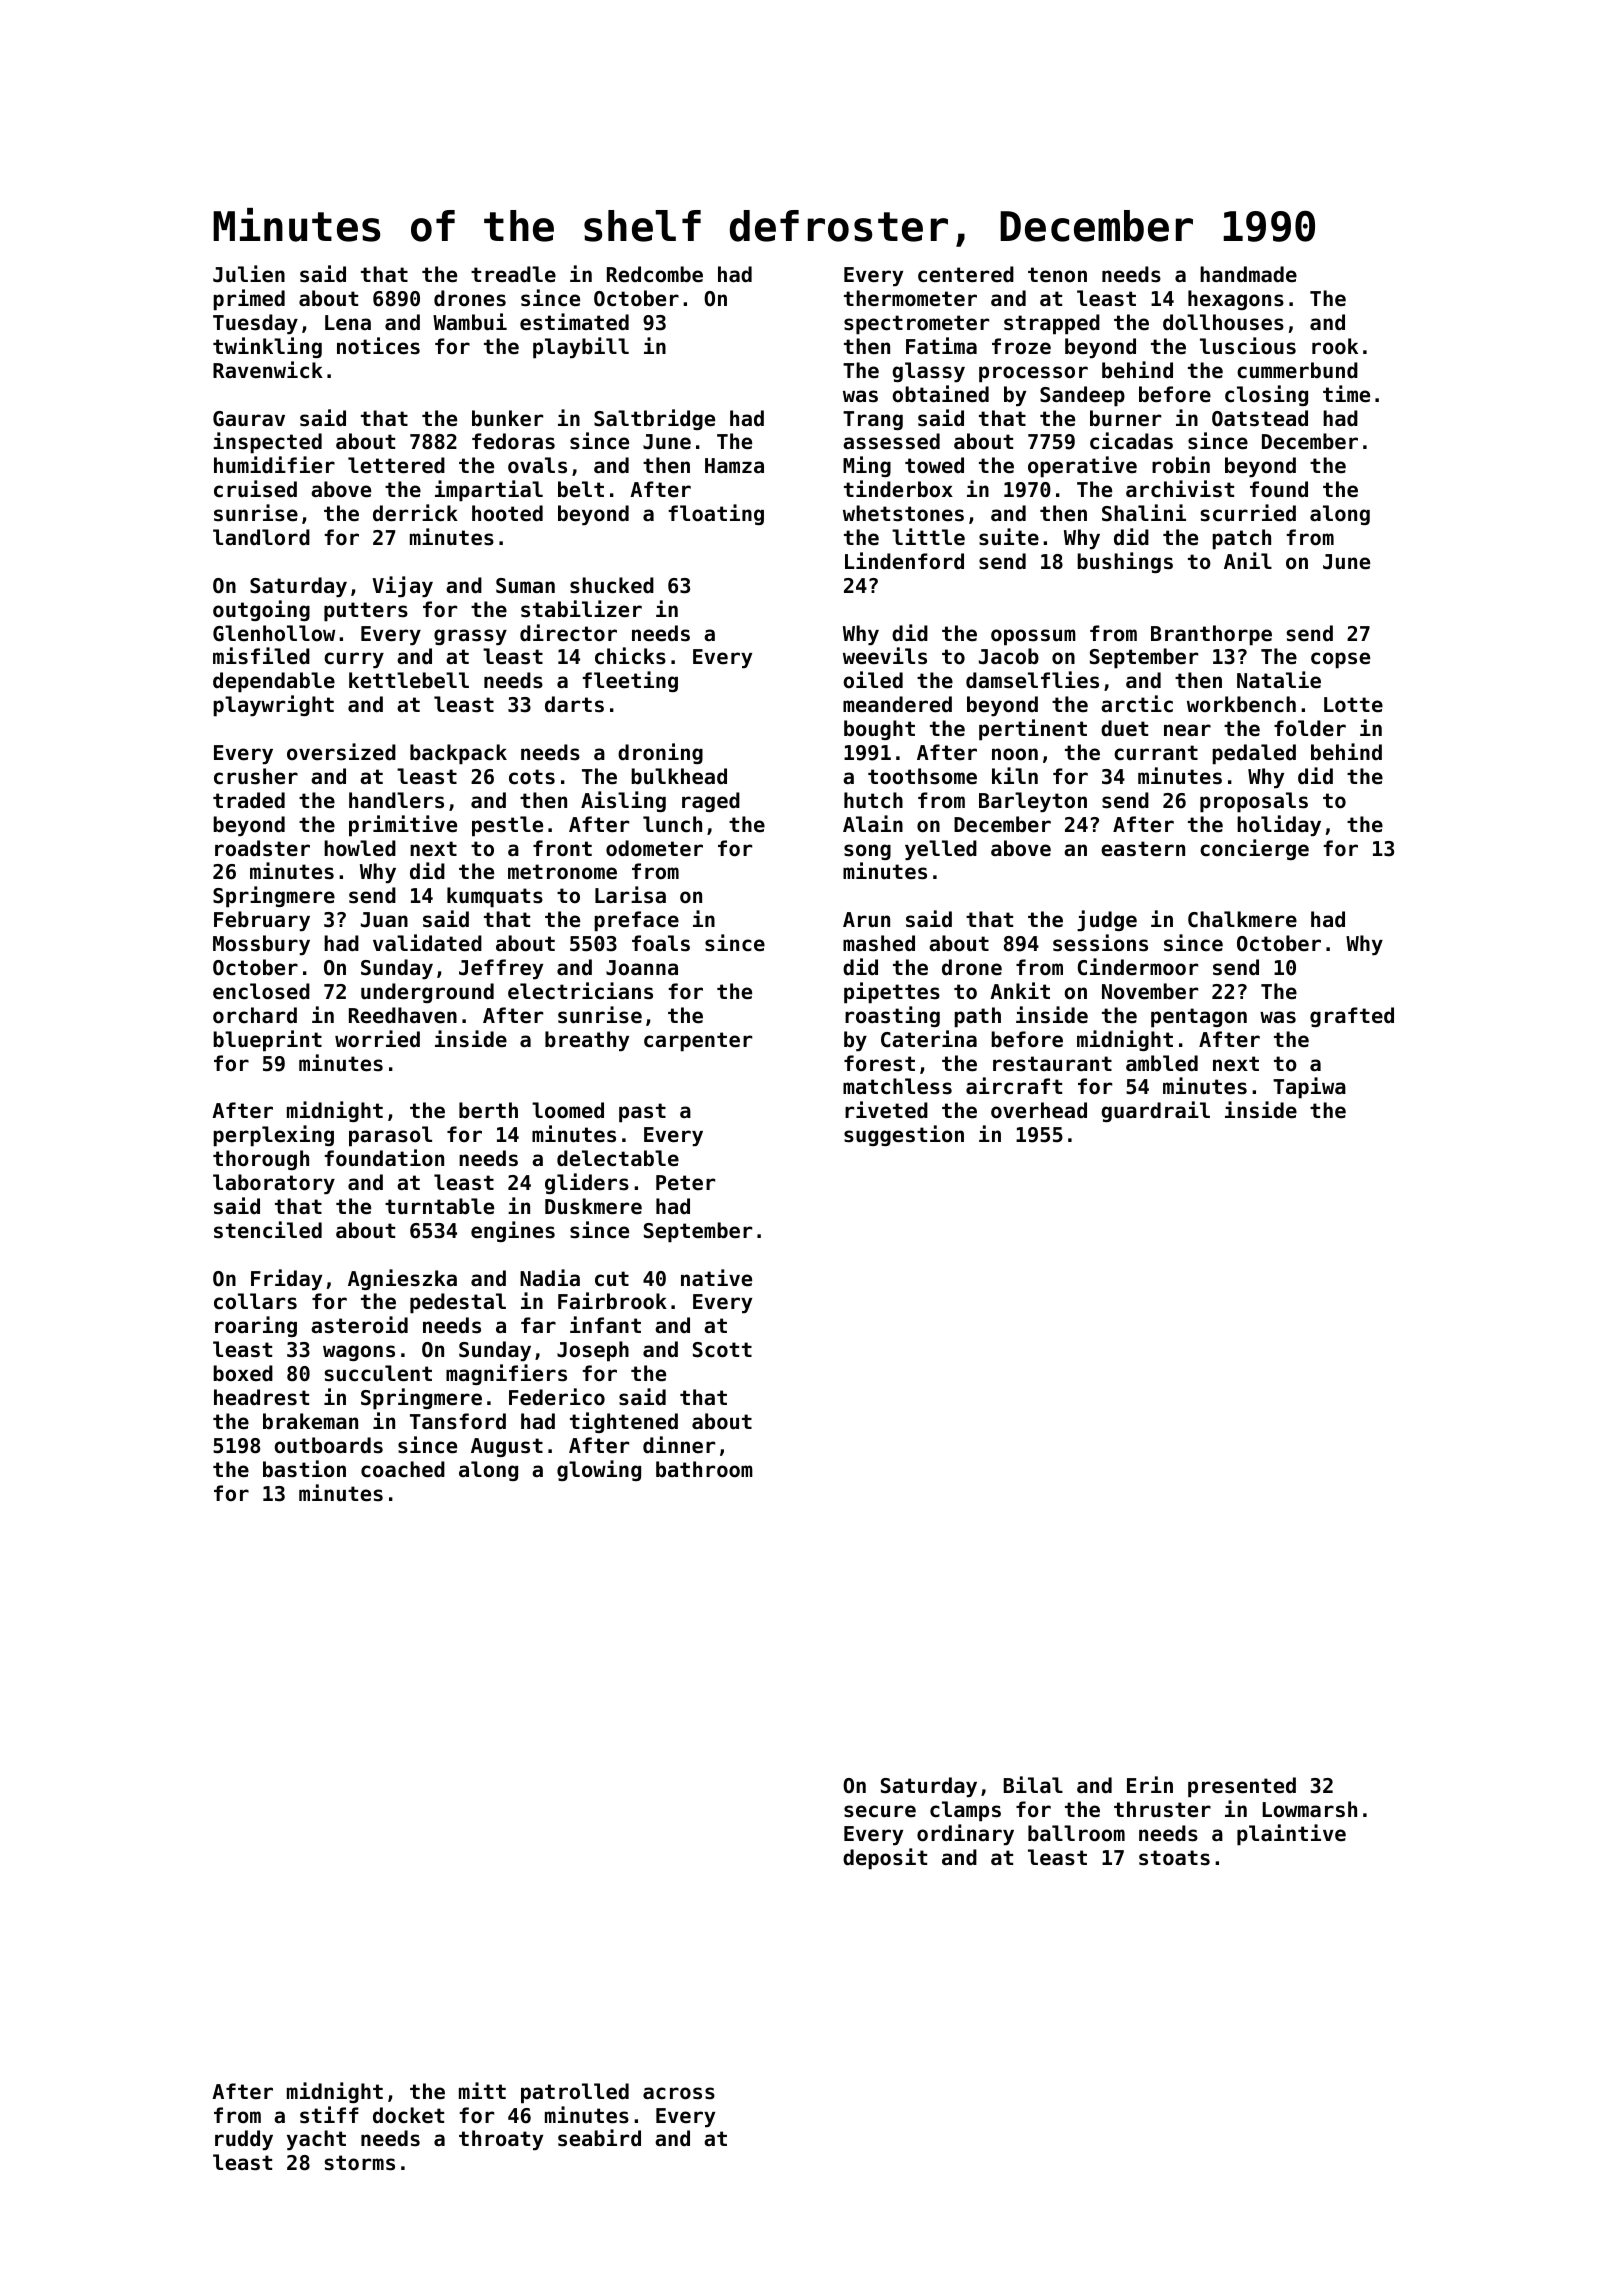 This document has width=1620, height=2292. I want to click on bastion, so click(304, 1469).
